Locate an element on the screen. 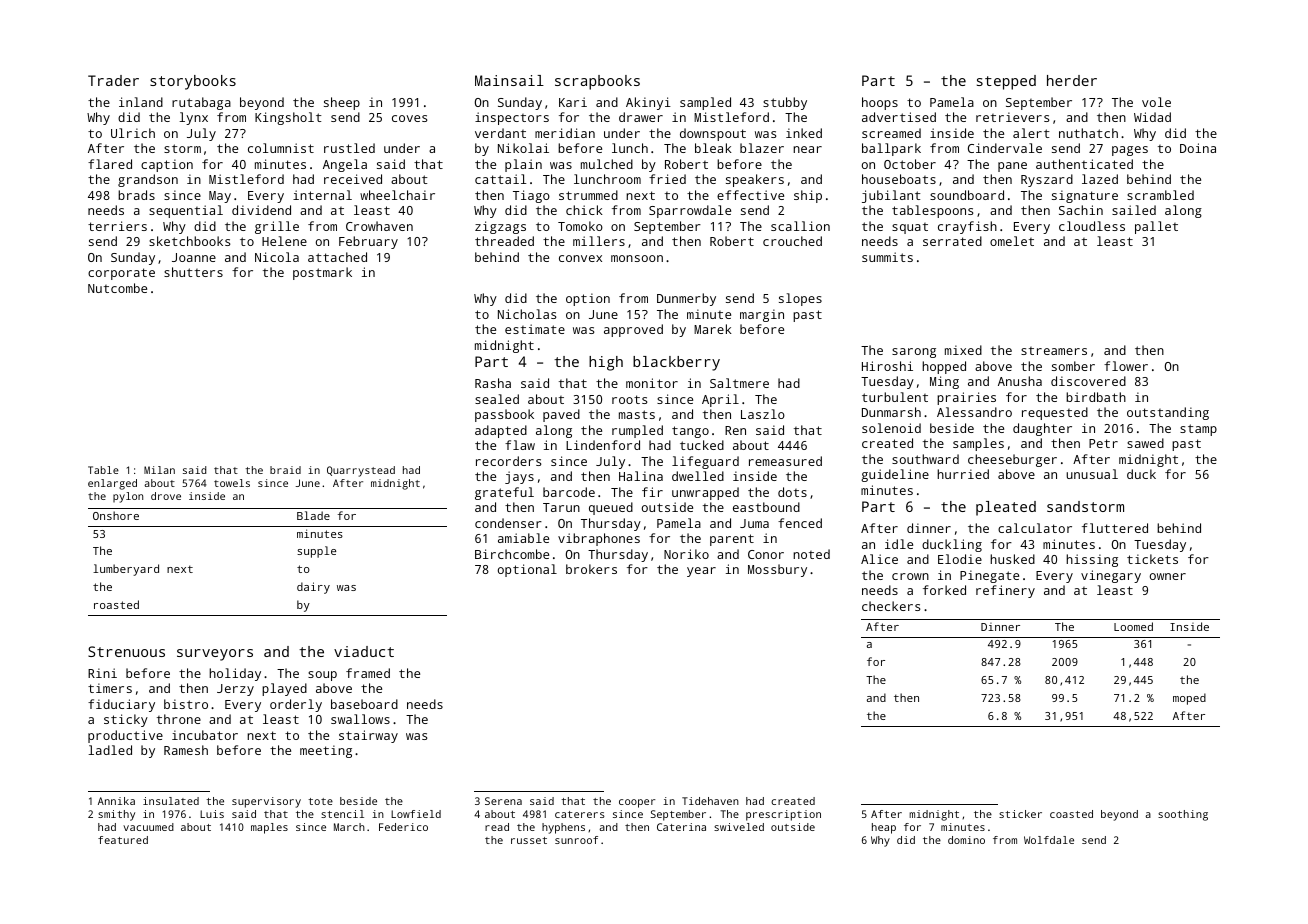 This screenshot has width=1308, height=924. Marek is located at coordinates (713, 329).
